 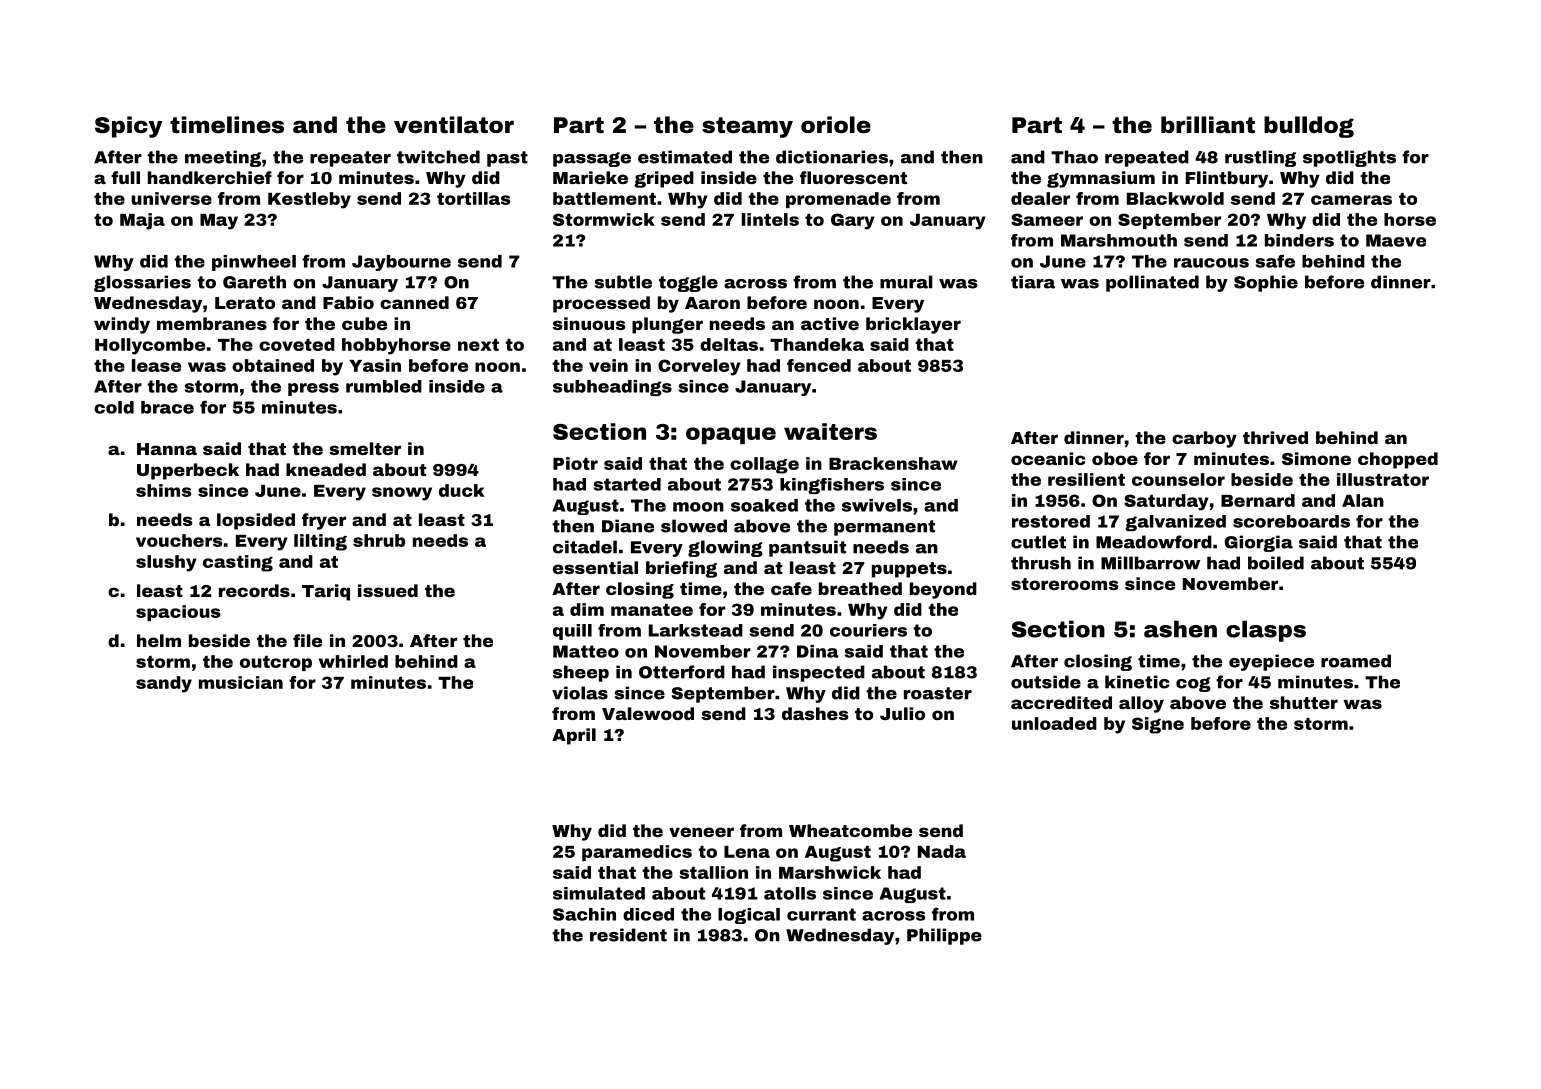 I want to click on roamed, so click(x=1356, y=661).
